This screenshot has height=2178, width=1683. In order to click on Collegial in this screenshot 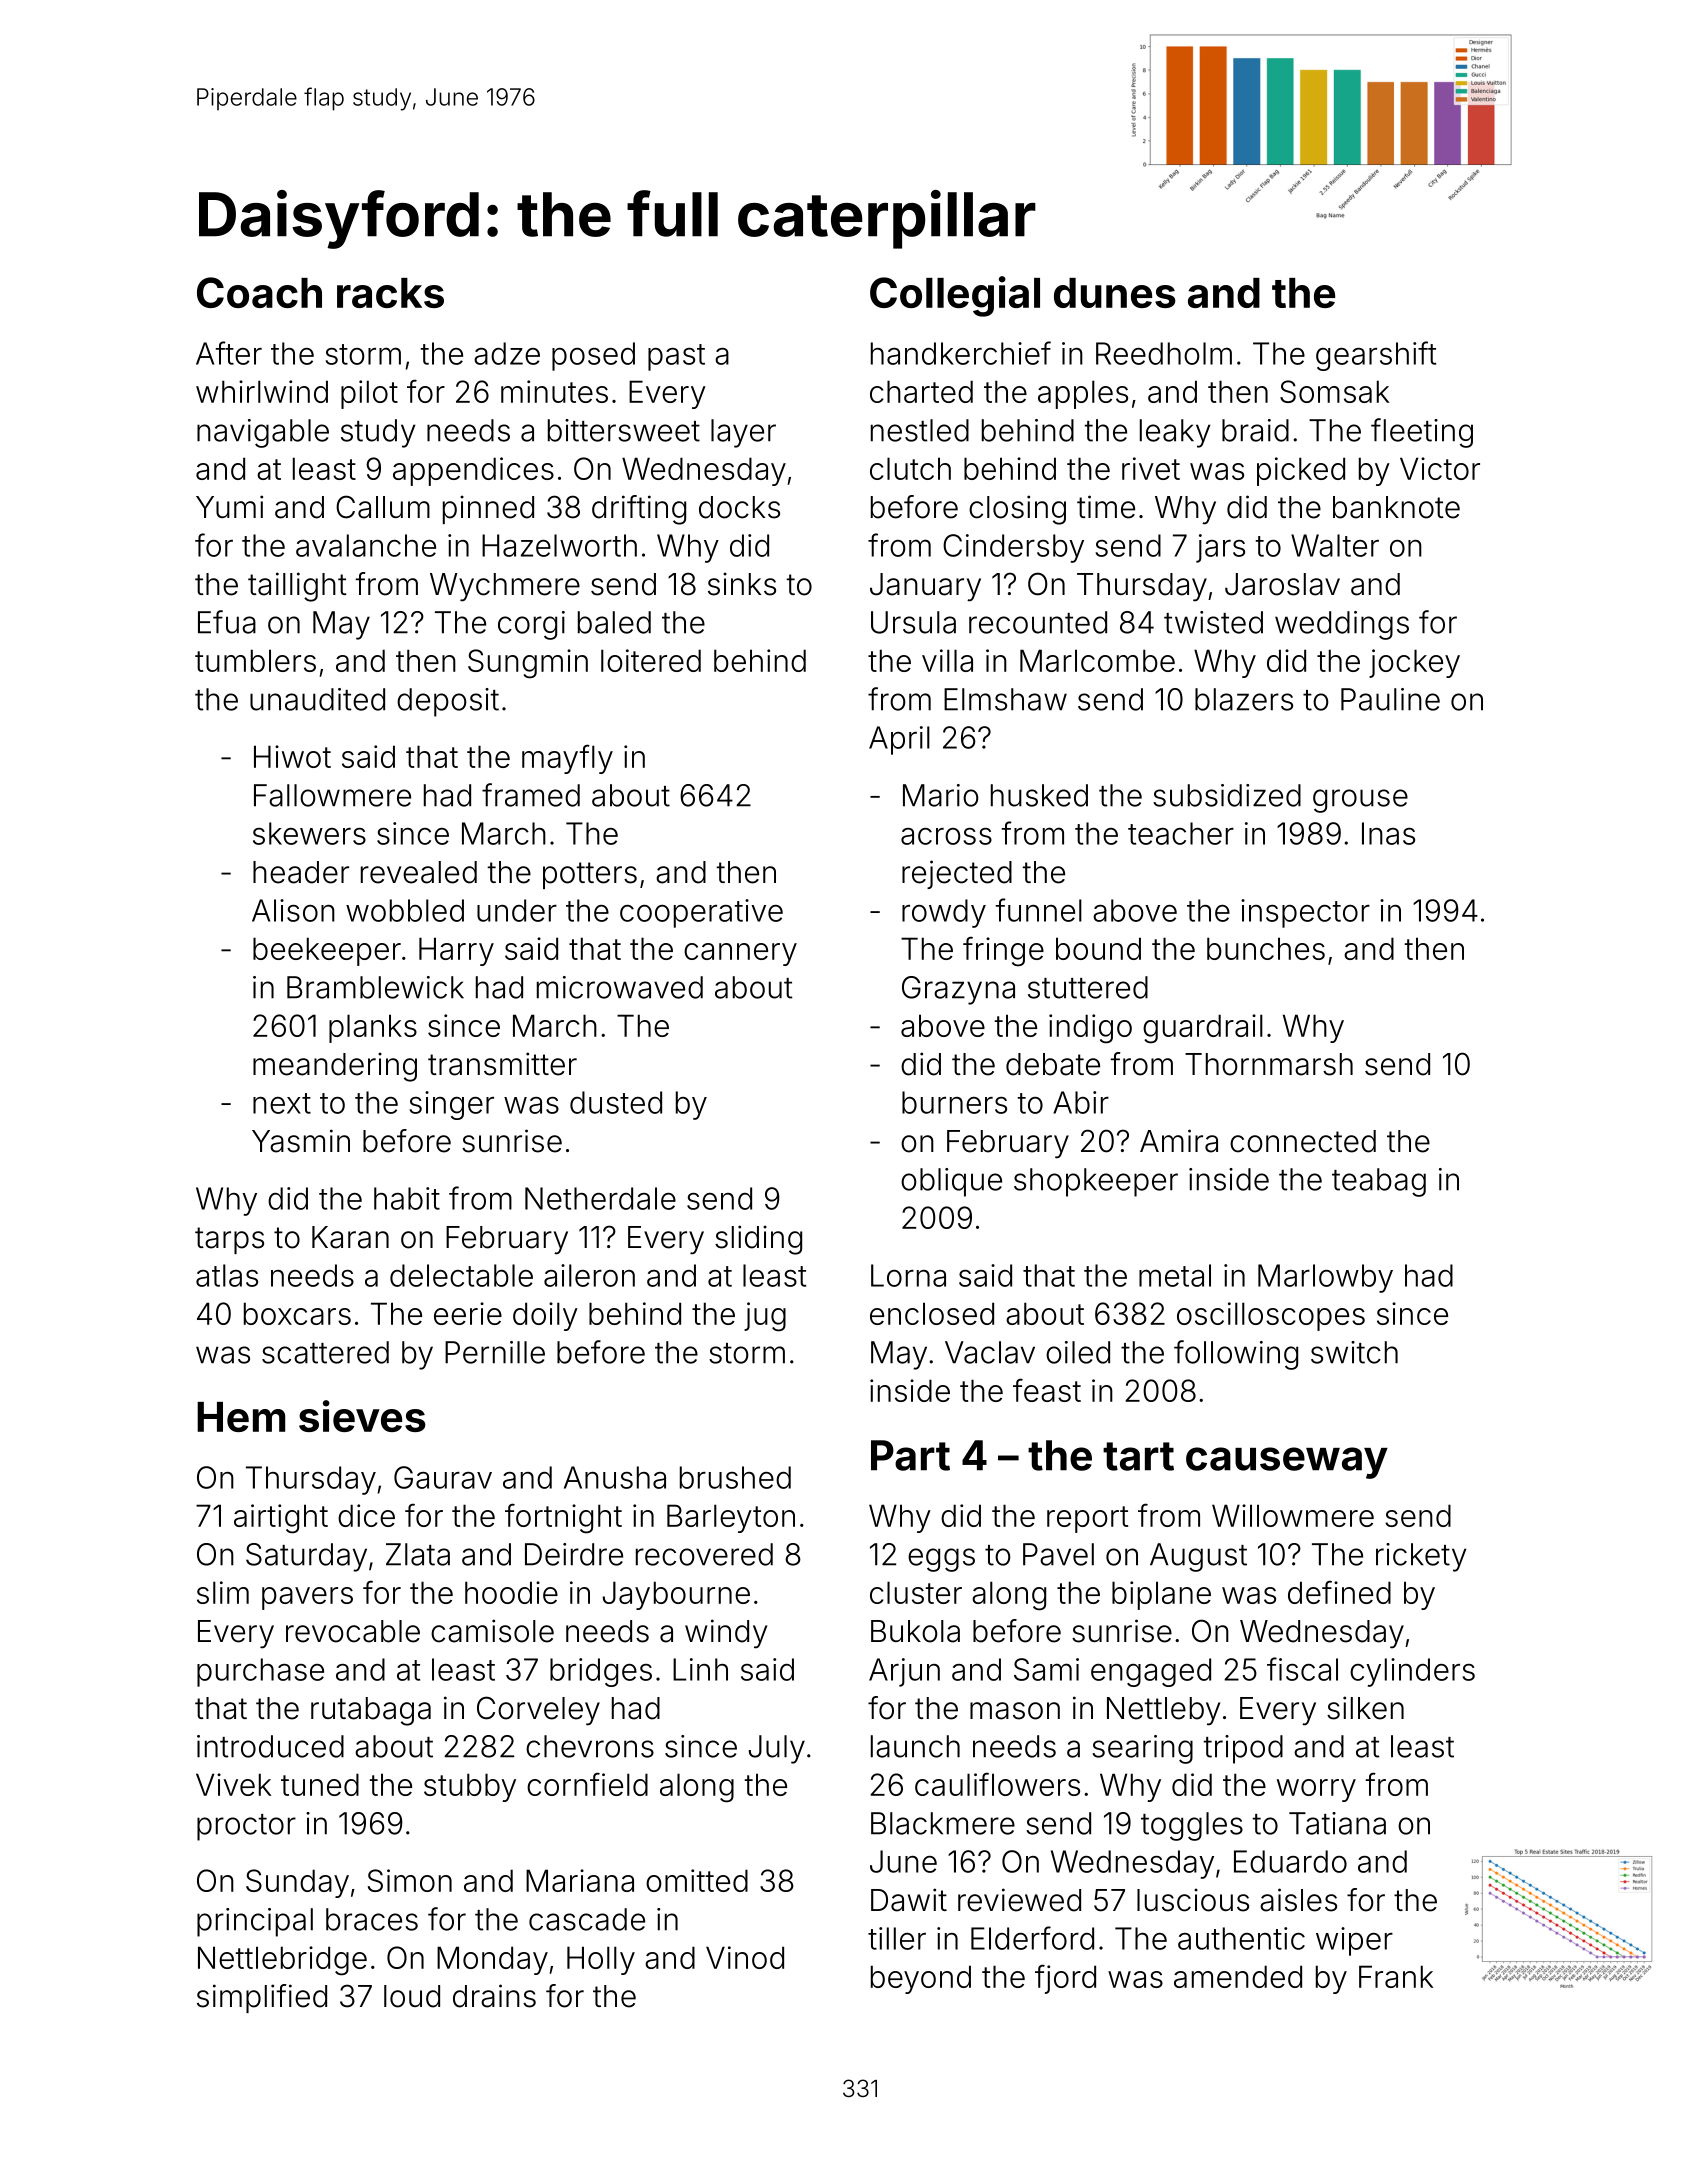, I will do `click(955, 296)`.
